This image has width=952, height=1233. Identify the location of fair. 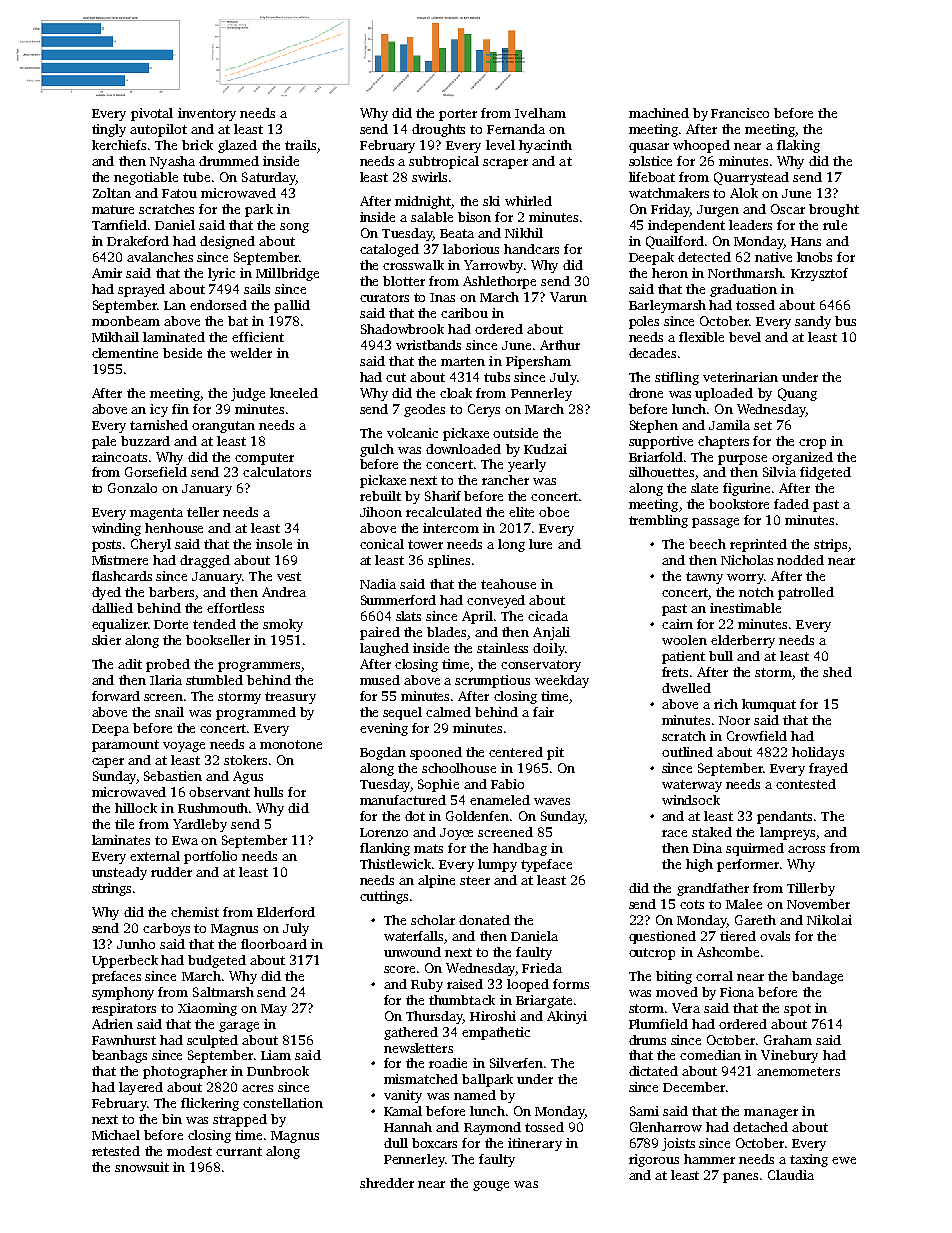
(543, 712).
